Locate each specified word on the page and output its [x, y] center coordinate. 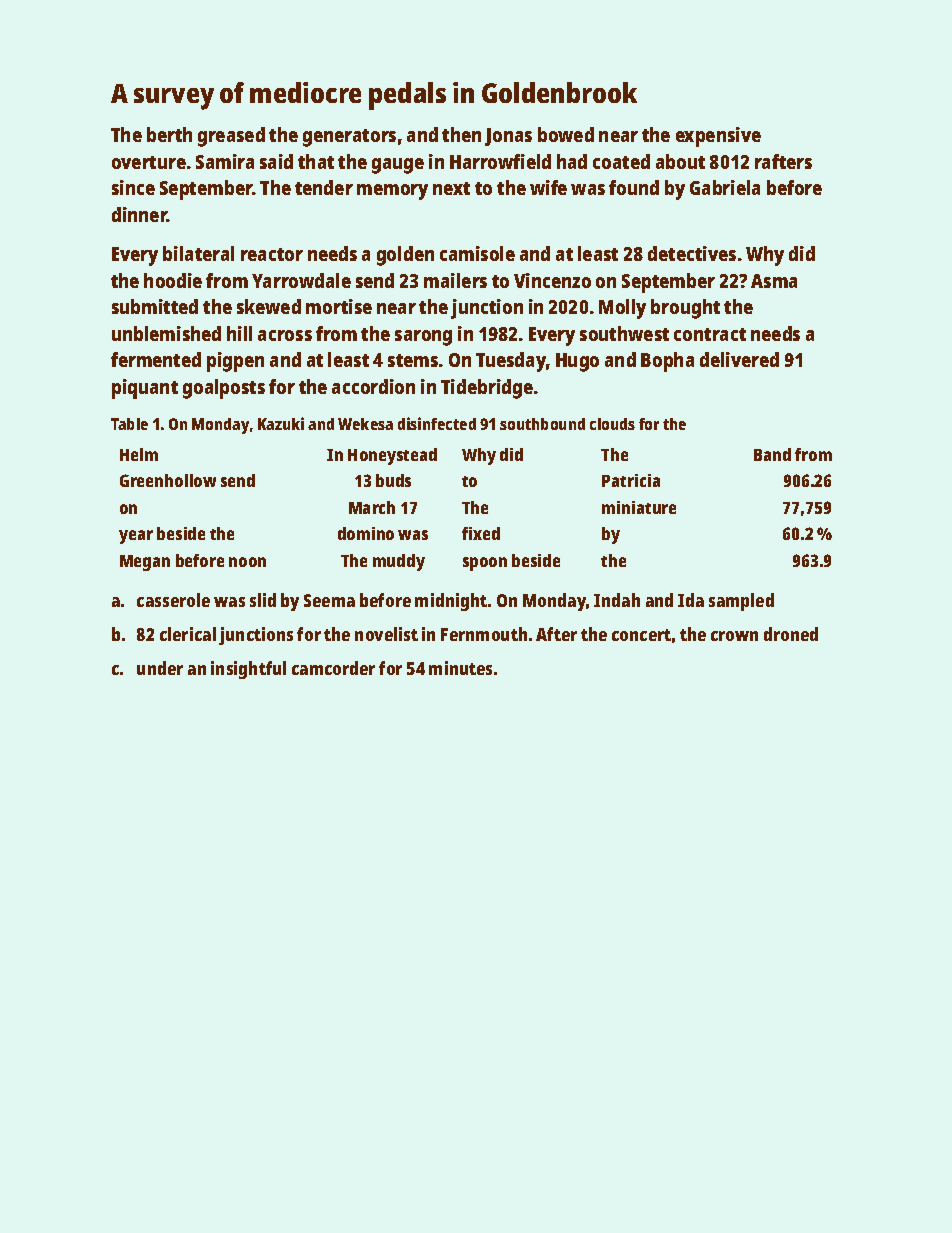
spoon [485, 564]
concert [641, 635]
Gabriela [725, 187]
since [133, 187]
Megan [145, 563]
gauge [398, 166]
